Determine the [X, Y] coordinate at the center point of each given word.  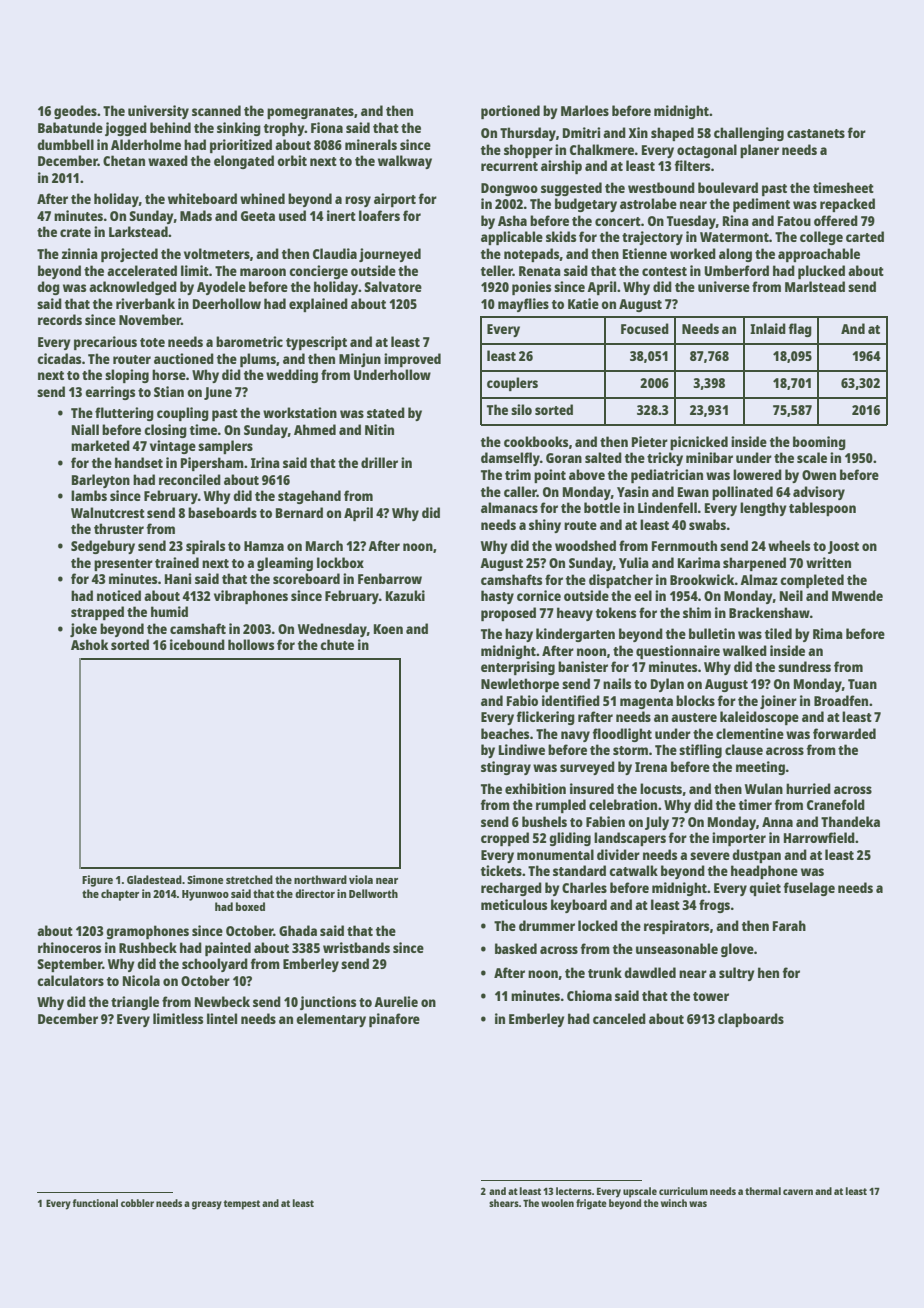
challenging [749, 134]
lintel [222, 1018]
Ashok [89, 644]
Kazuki [405, 595]
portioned [510, 112]
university [158, 112]
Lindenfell [667, 507]
